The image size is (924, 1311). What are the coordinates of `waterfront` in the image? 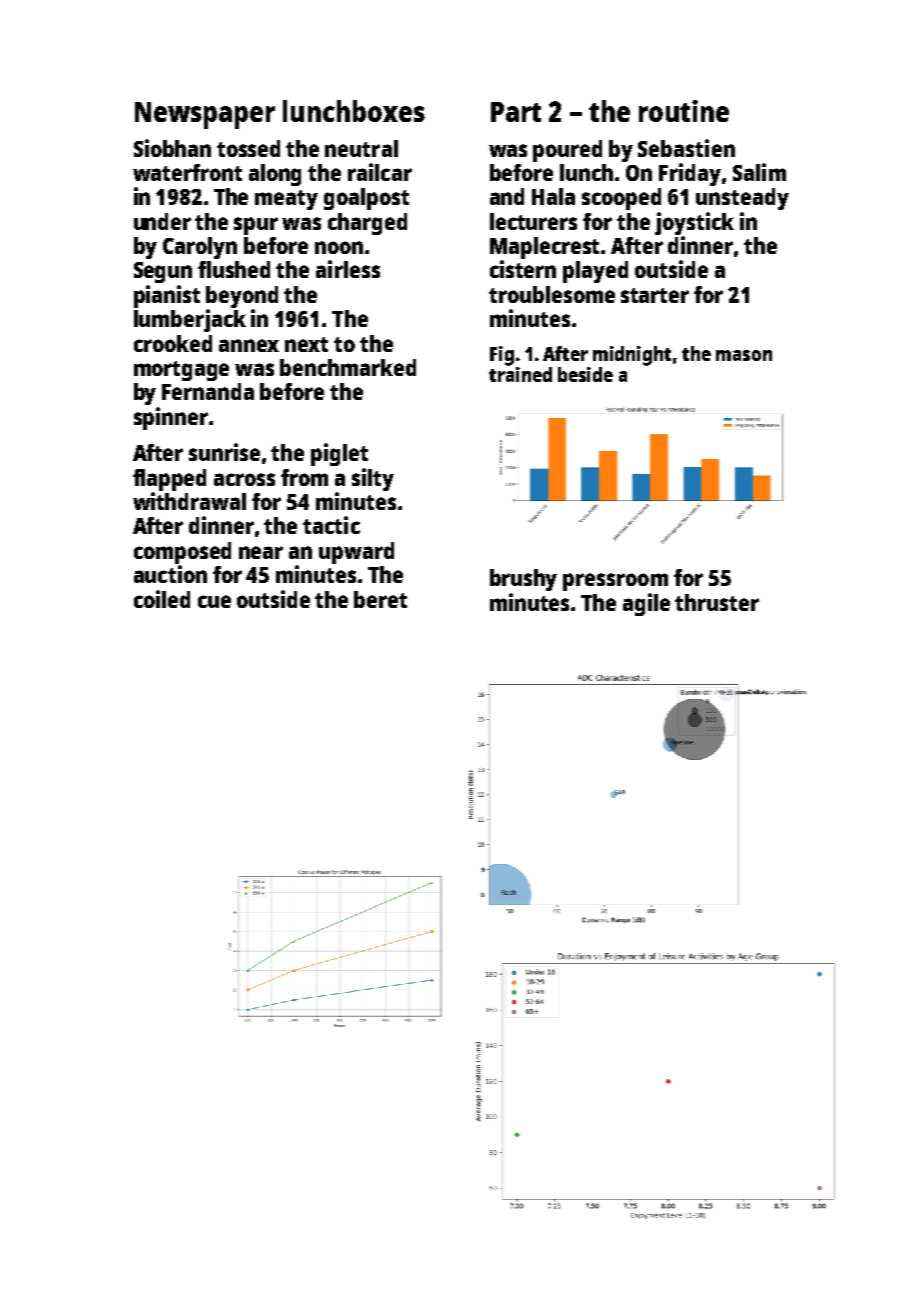 It's located at (187, 172).
